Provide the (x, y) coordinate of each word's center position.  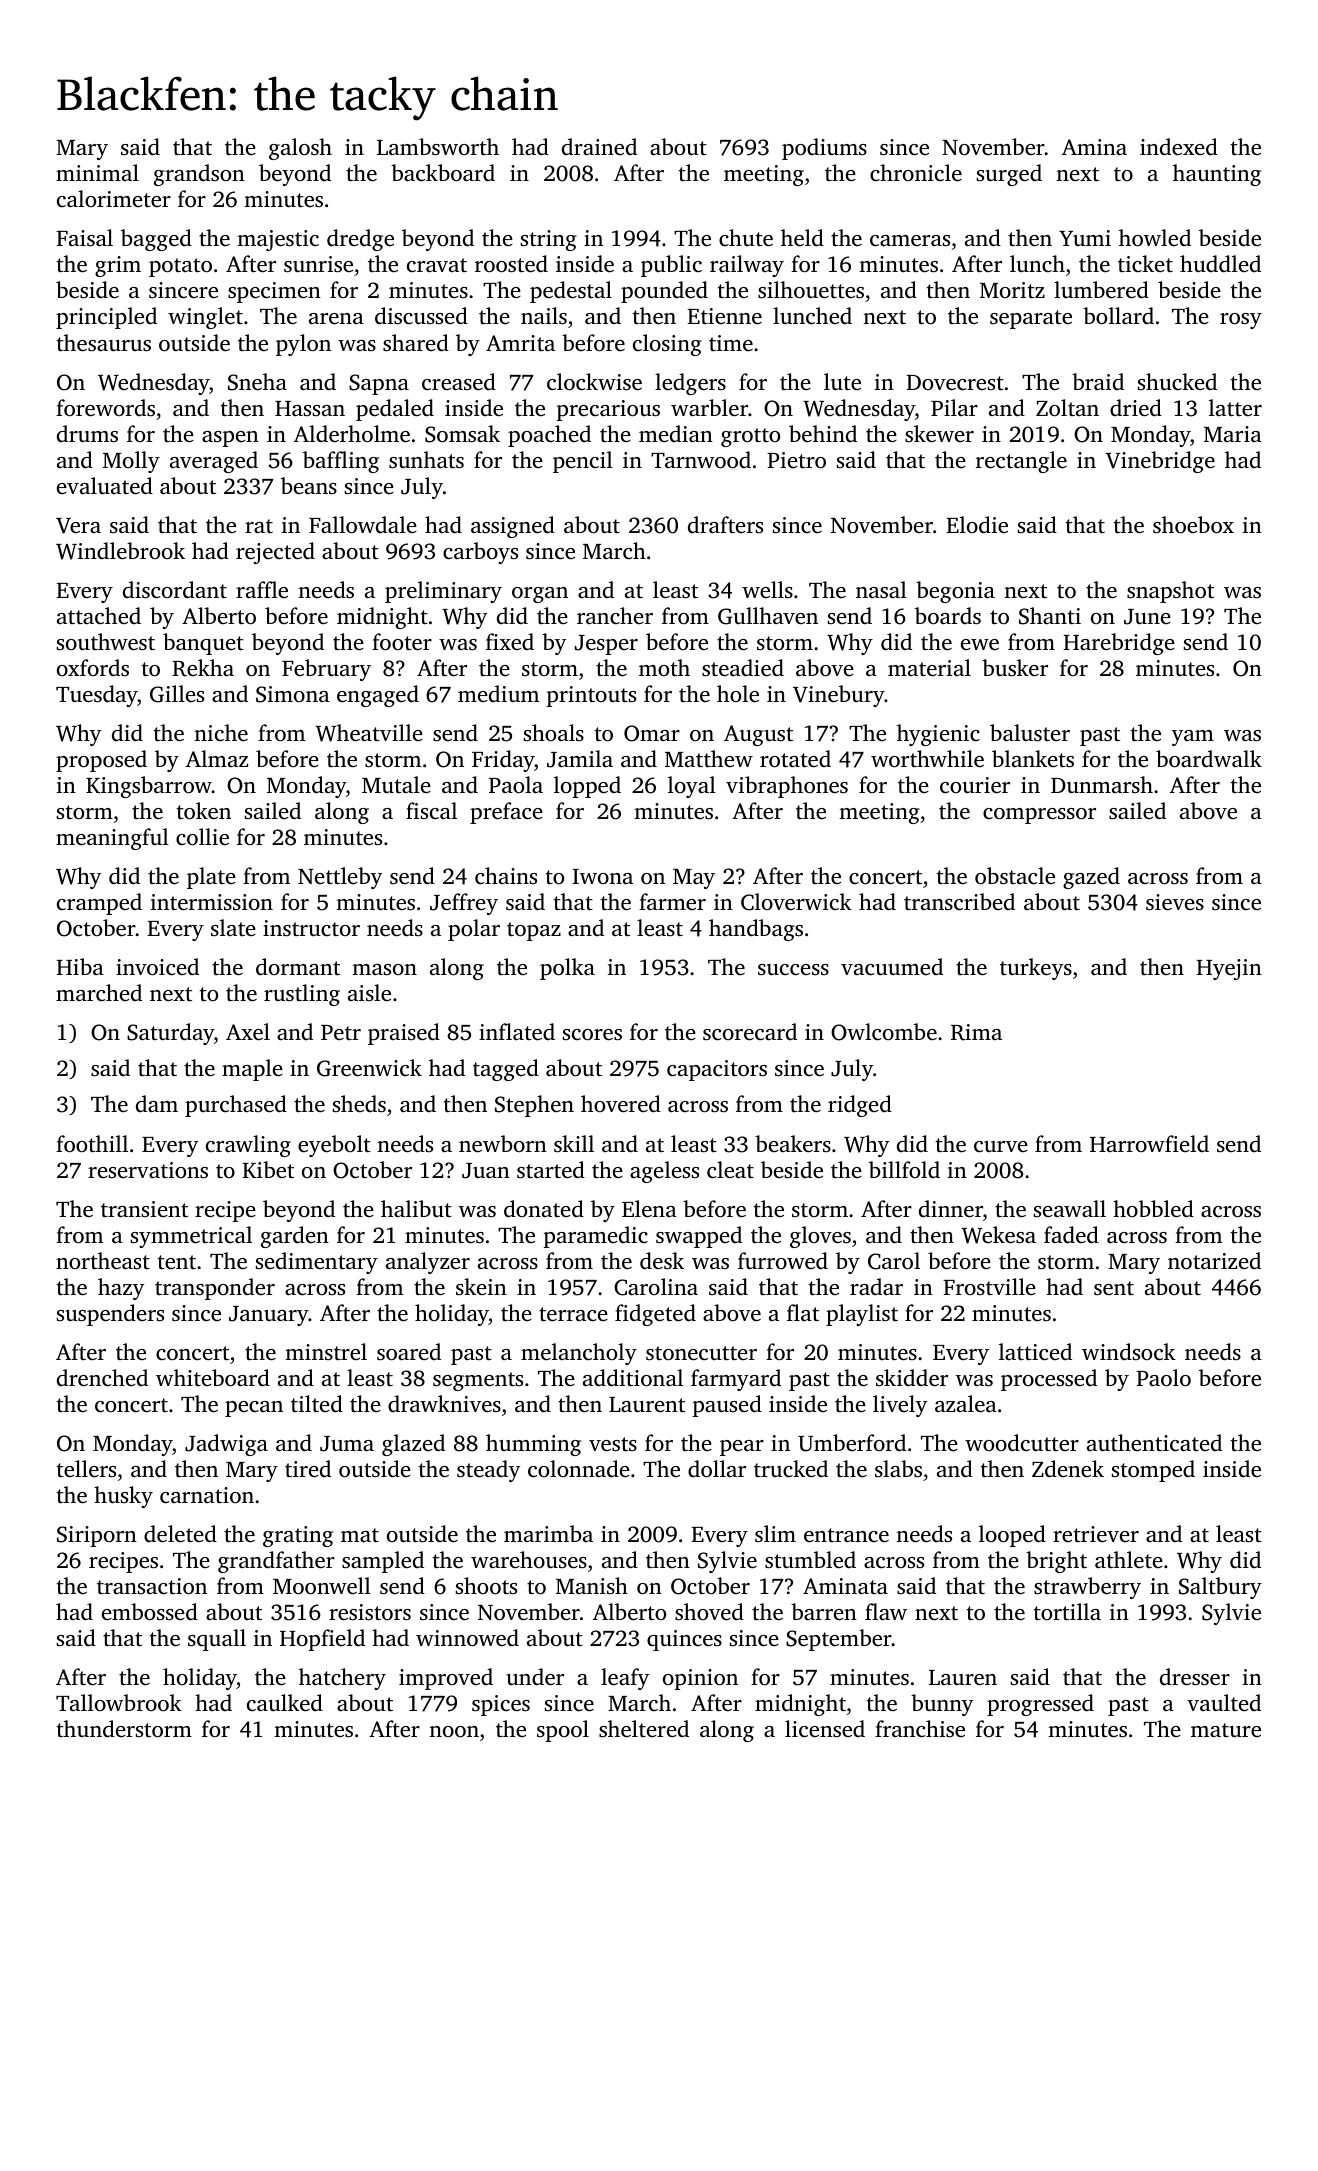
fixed (510, 641)
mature (1226, 1730)
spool (563, 1731)
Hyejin (1229, 969)
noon (454, 1732)
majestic (278, 240)
